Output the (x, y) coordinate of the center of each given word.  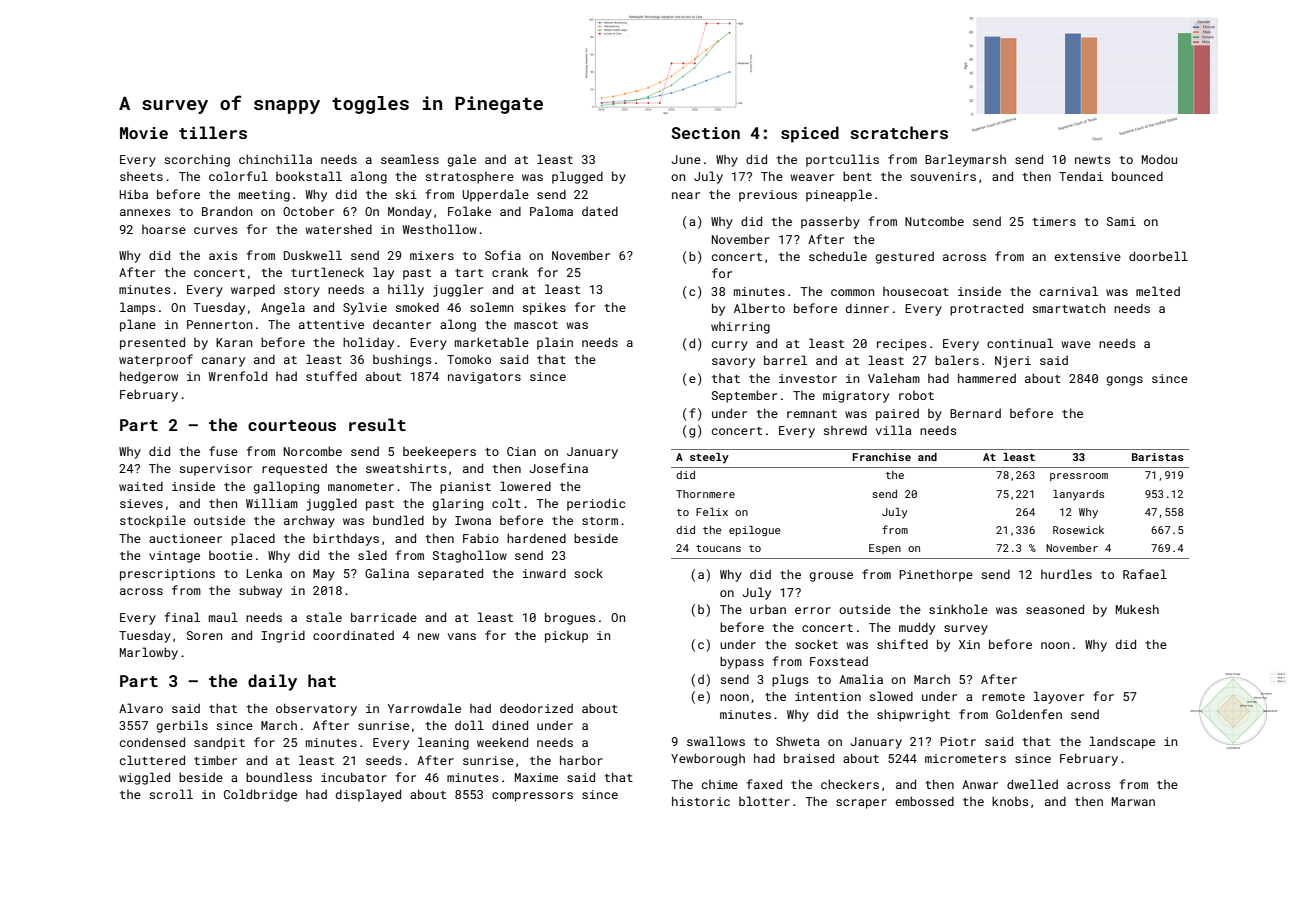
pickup (566, 637)
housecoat (916, 291)
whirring (740, 328)
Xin (969, 644)
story (302, 291)
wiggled (144, 778)
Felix (712, 512)
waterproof (156, 360)
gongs (1125, 381)
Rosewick (1078, 530)
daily (272, 682)
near (686, 195)
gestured (905, 258)
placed (253, 539)
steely (709, 458)
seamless (410, 159)
